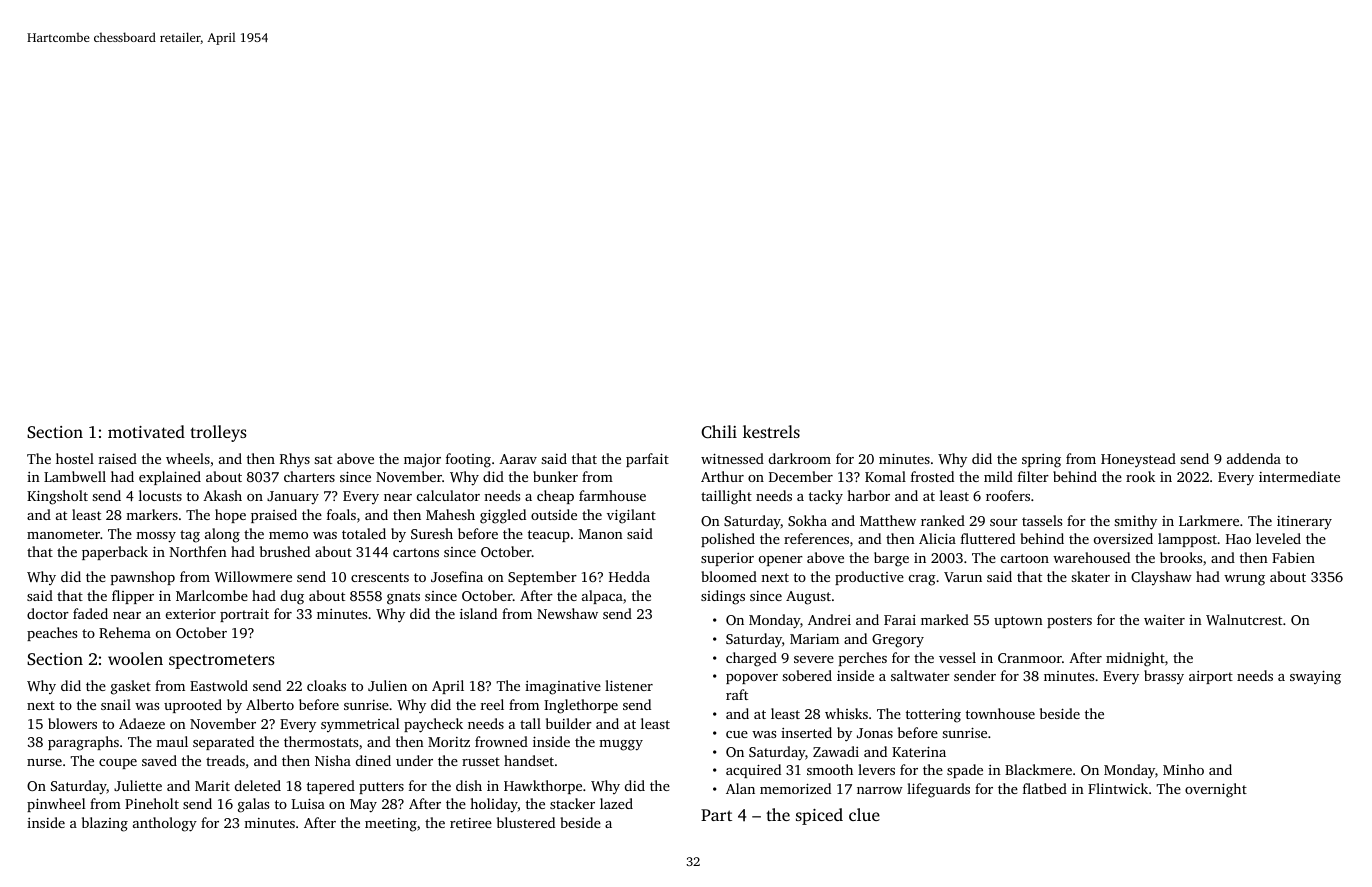 This page has height=887, width=1372. I want to click on saltwater, so click(920, 675).
